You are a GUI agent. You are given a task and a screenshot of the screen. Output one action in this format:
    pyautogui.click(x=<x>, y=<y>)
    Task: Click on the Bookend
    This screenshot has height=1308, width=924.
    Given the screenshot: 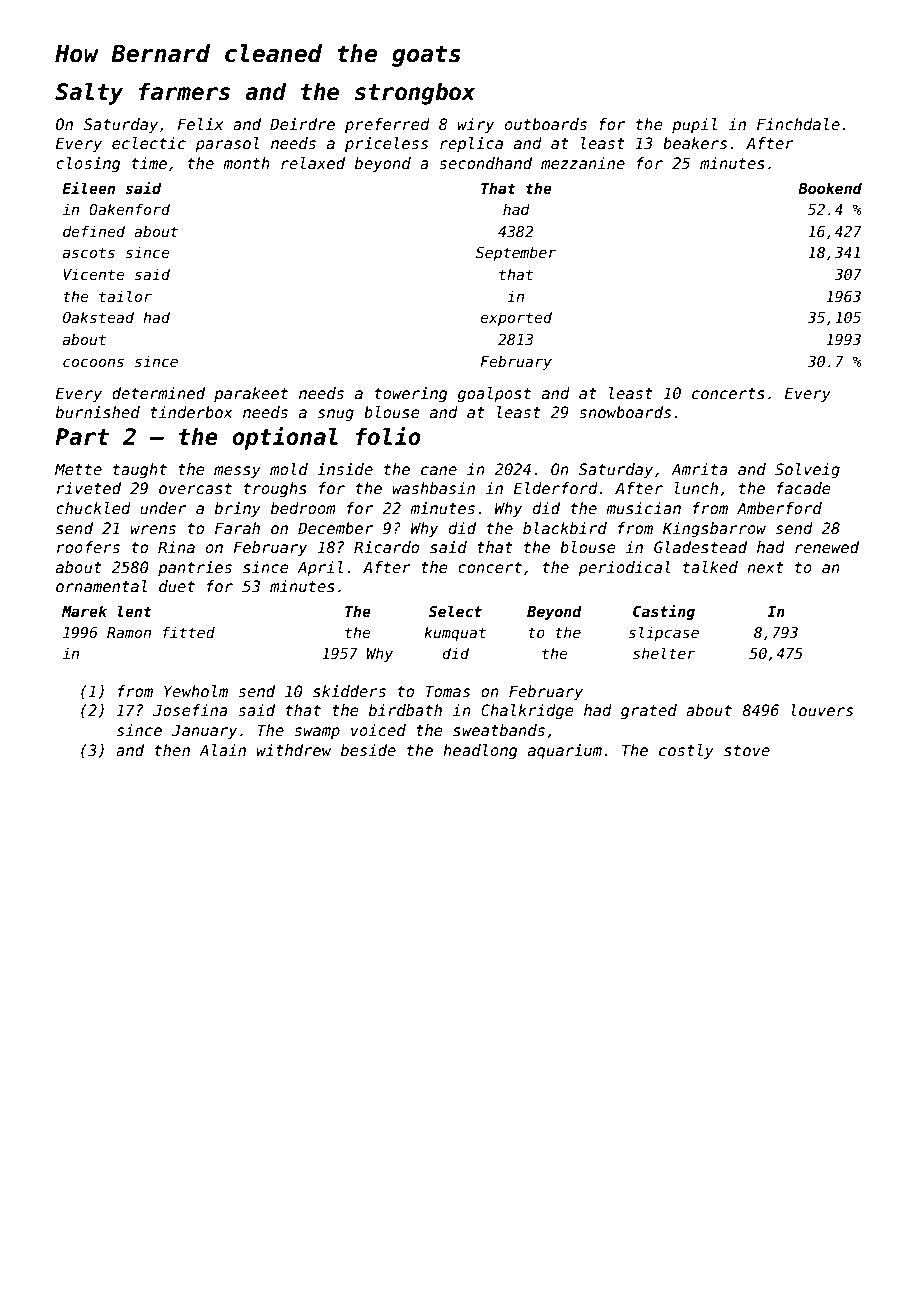 What is the action you would take?
    pyautogui.click(x=830, y=188)
